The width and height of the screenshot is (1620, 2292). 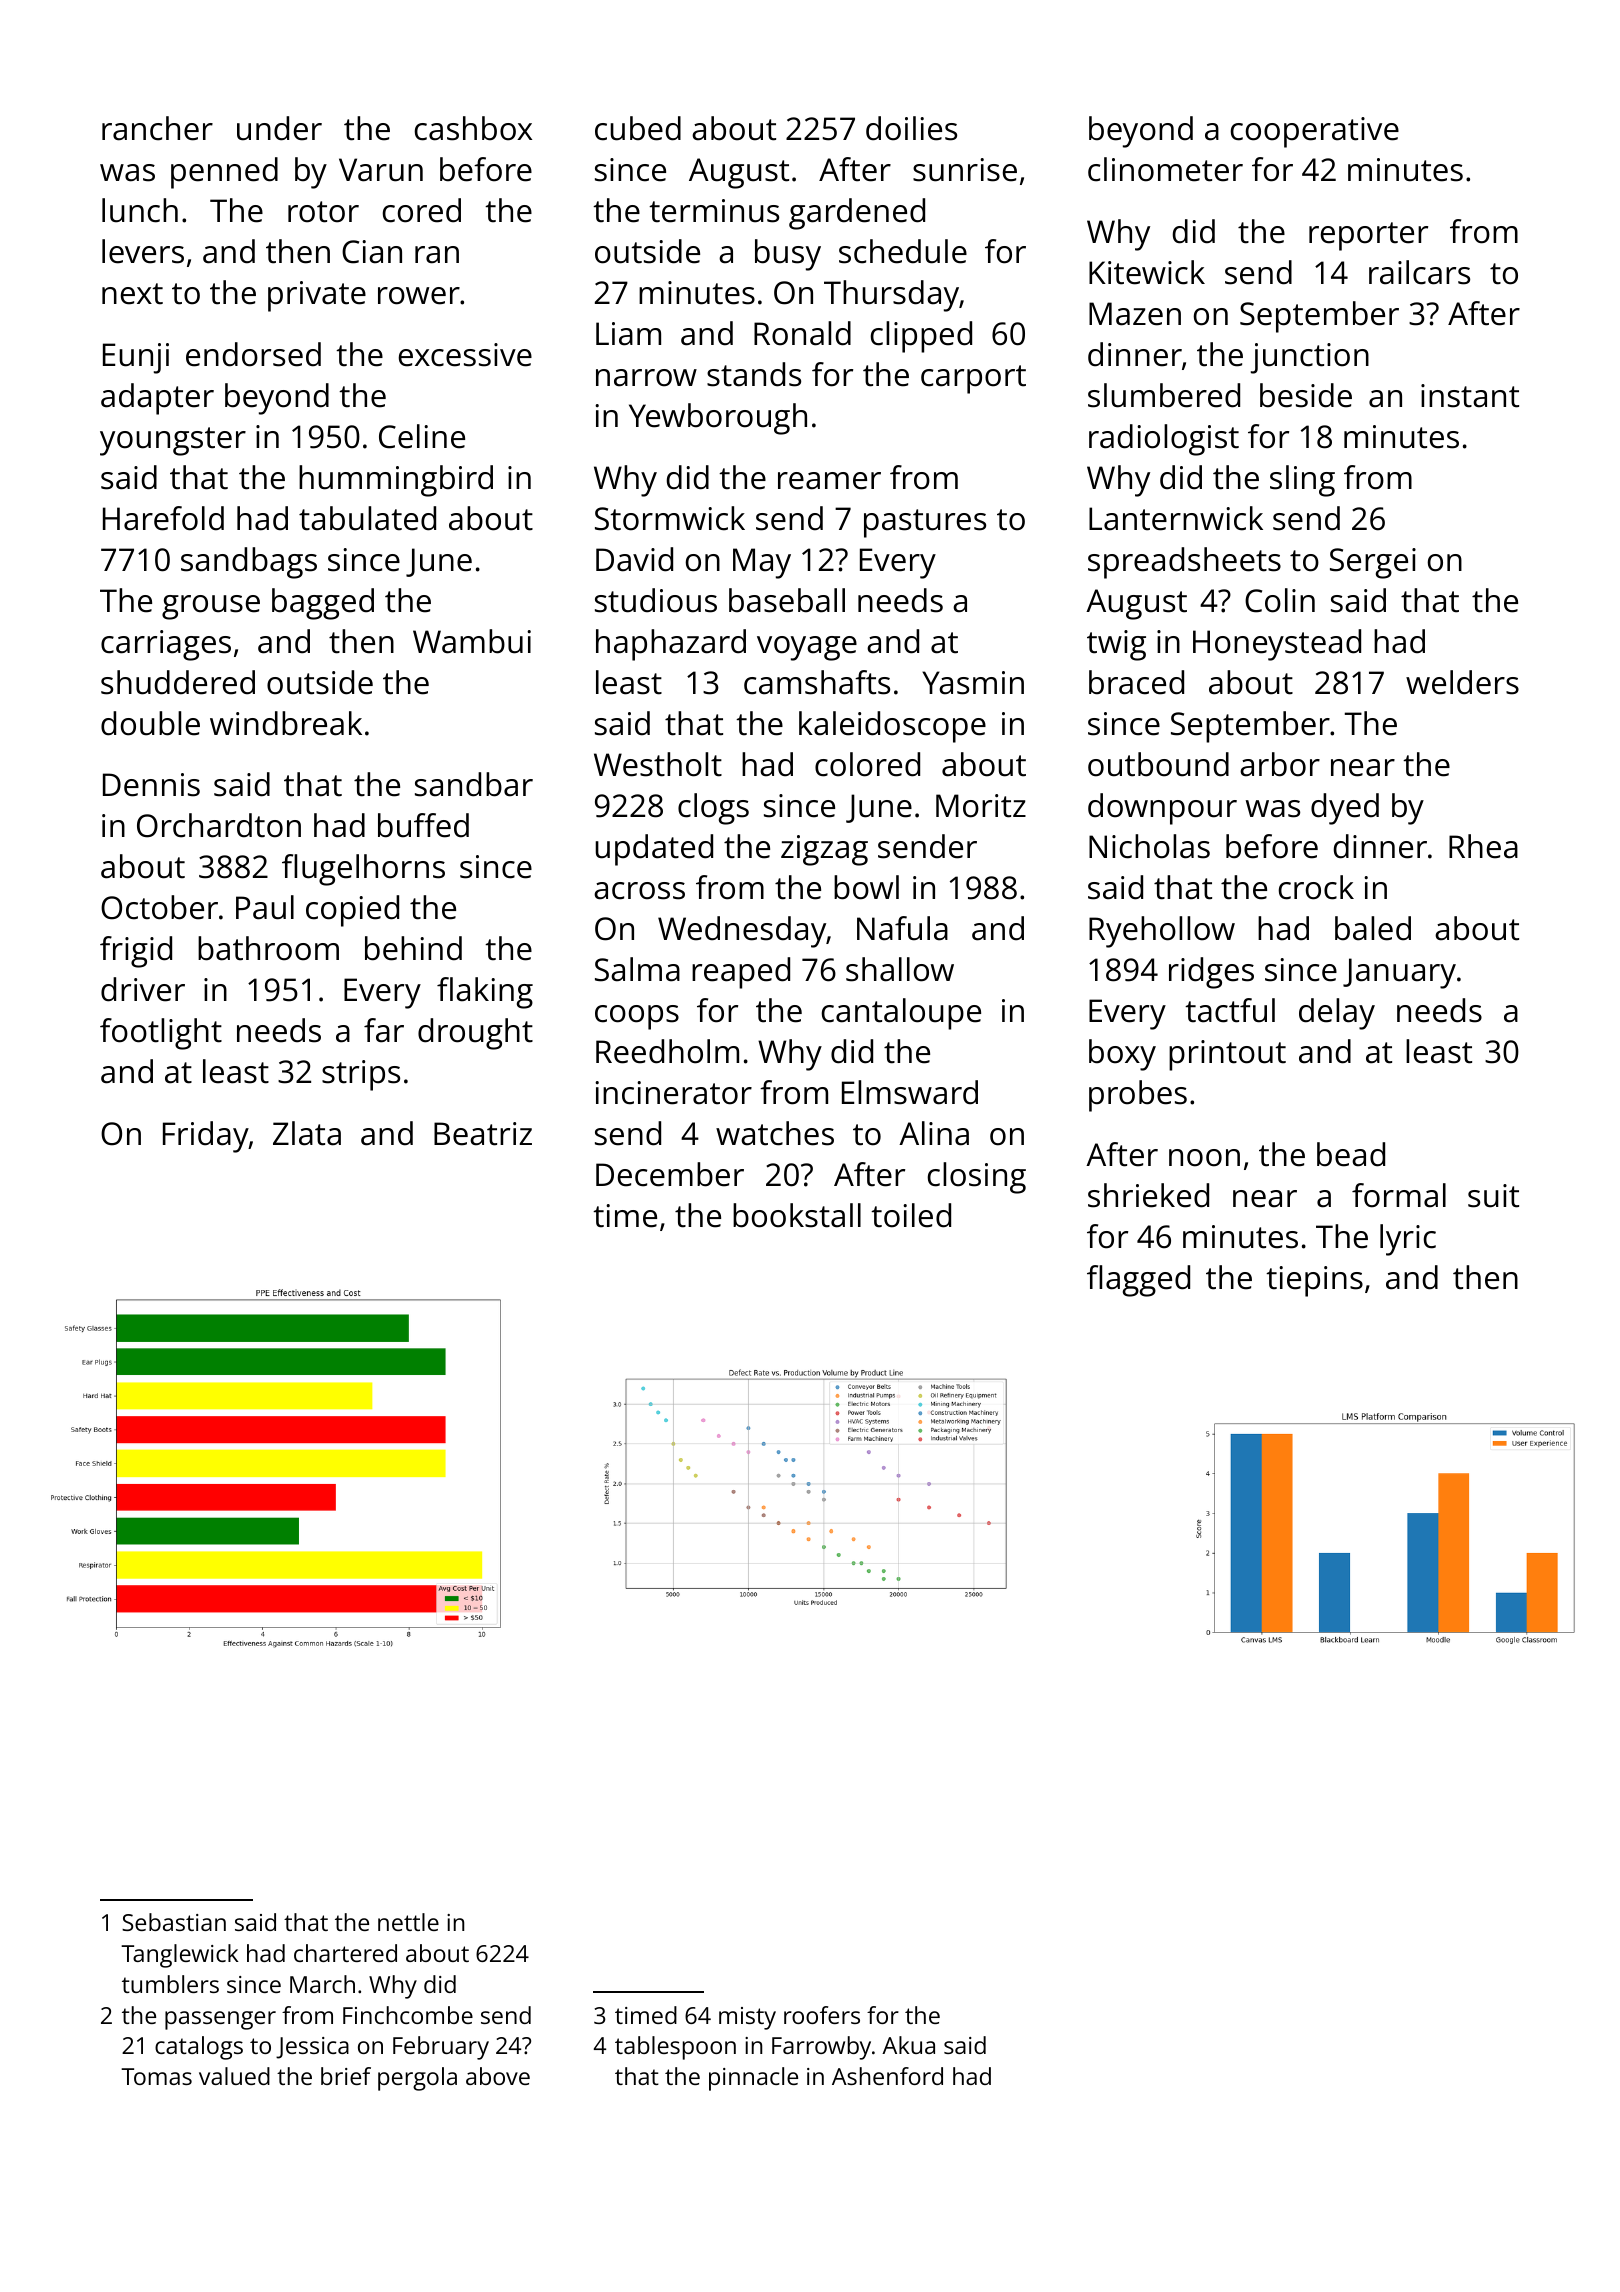 I want to click on toiled, so click(x=911, y=1215).
